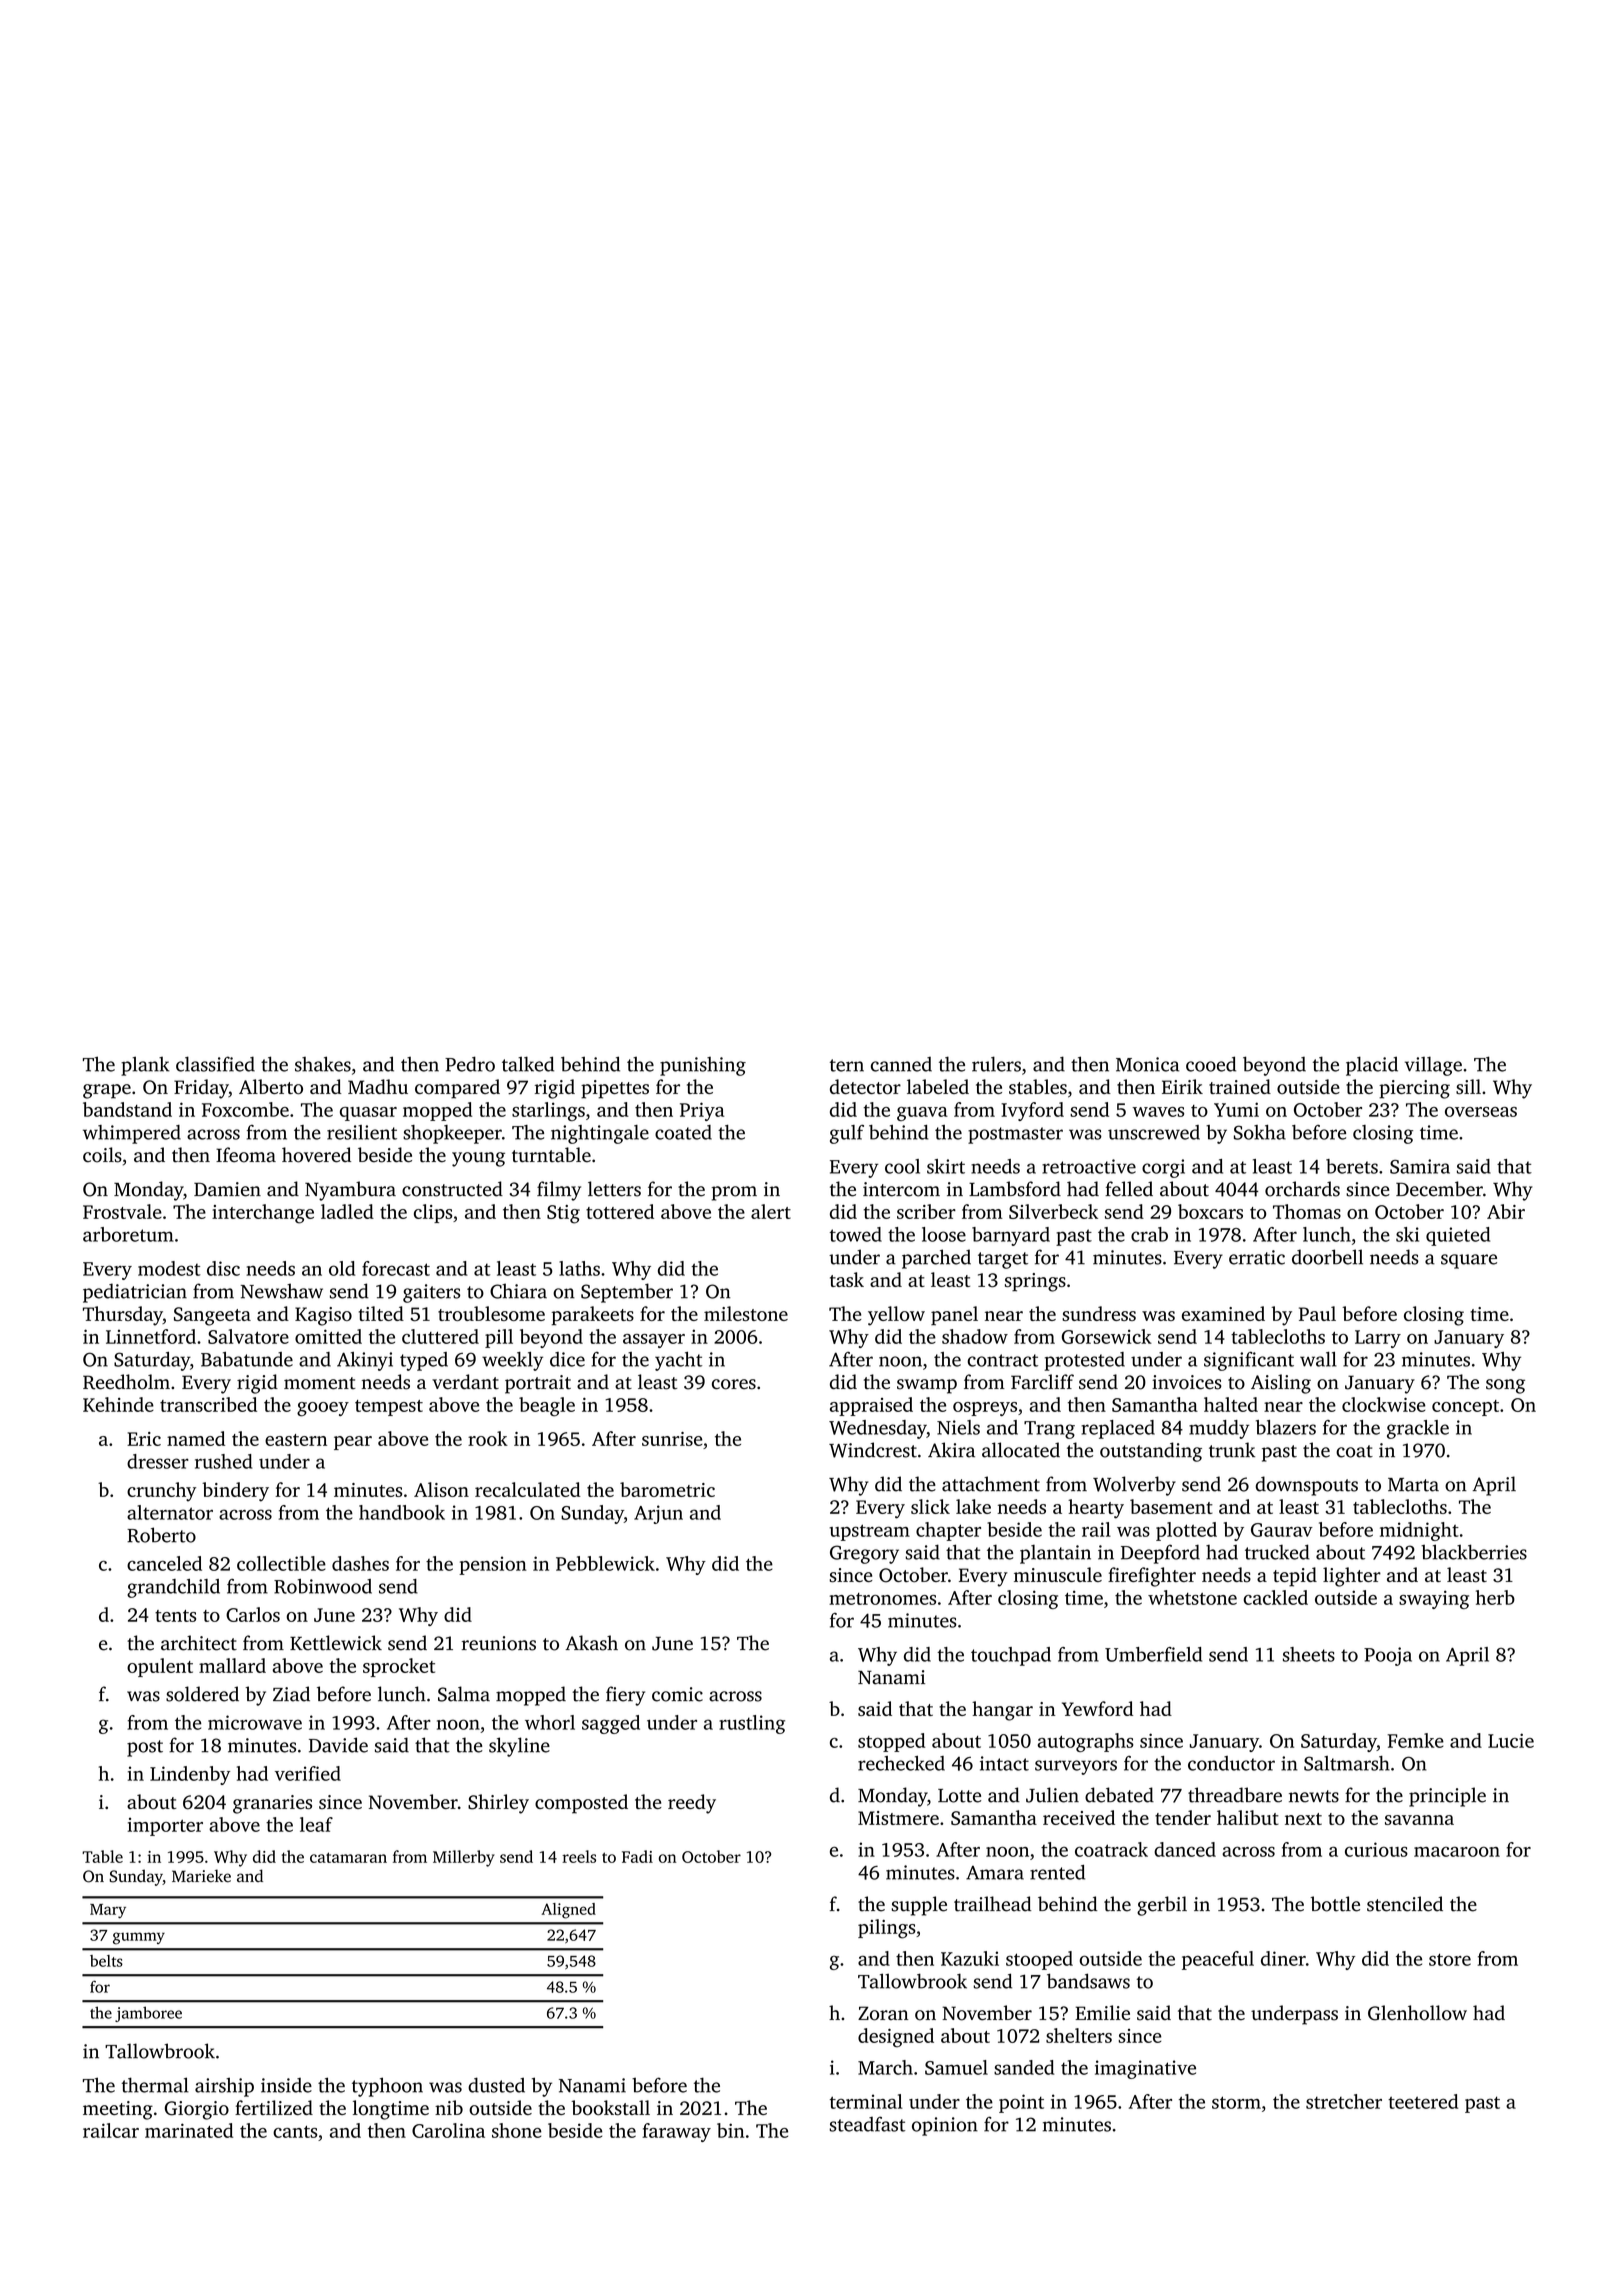 Image resolution: width=1620 pixels, height=2292 pixels. I want to click on skyline, so click(519, 1747).
